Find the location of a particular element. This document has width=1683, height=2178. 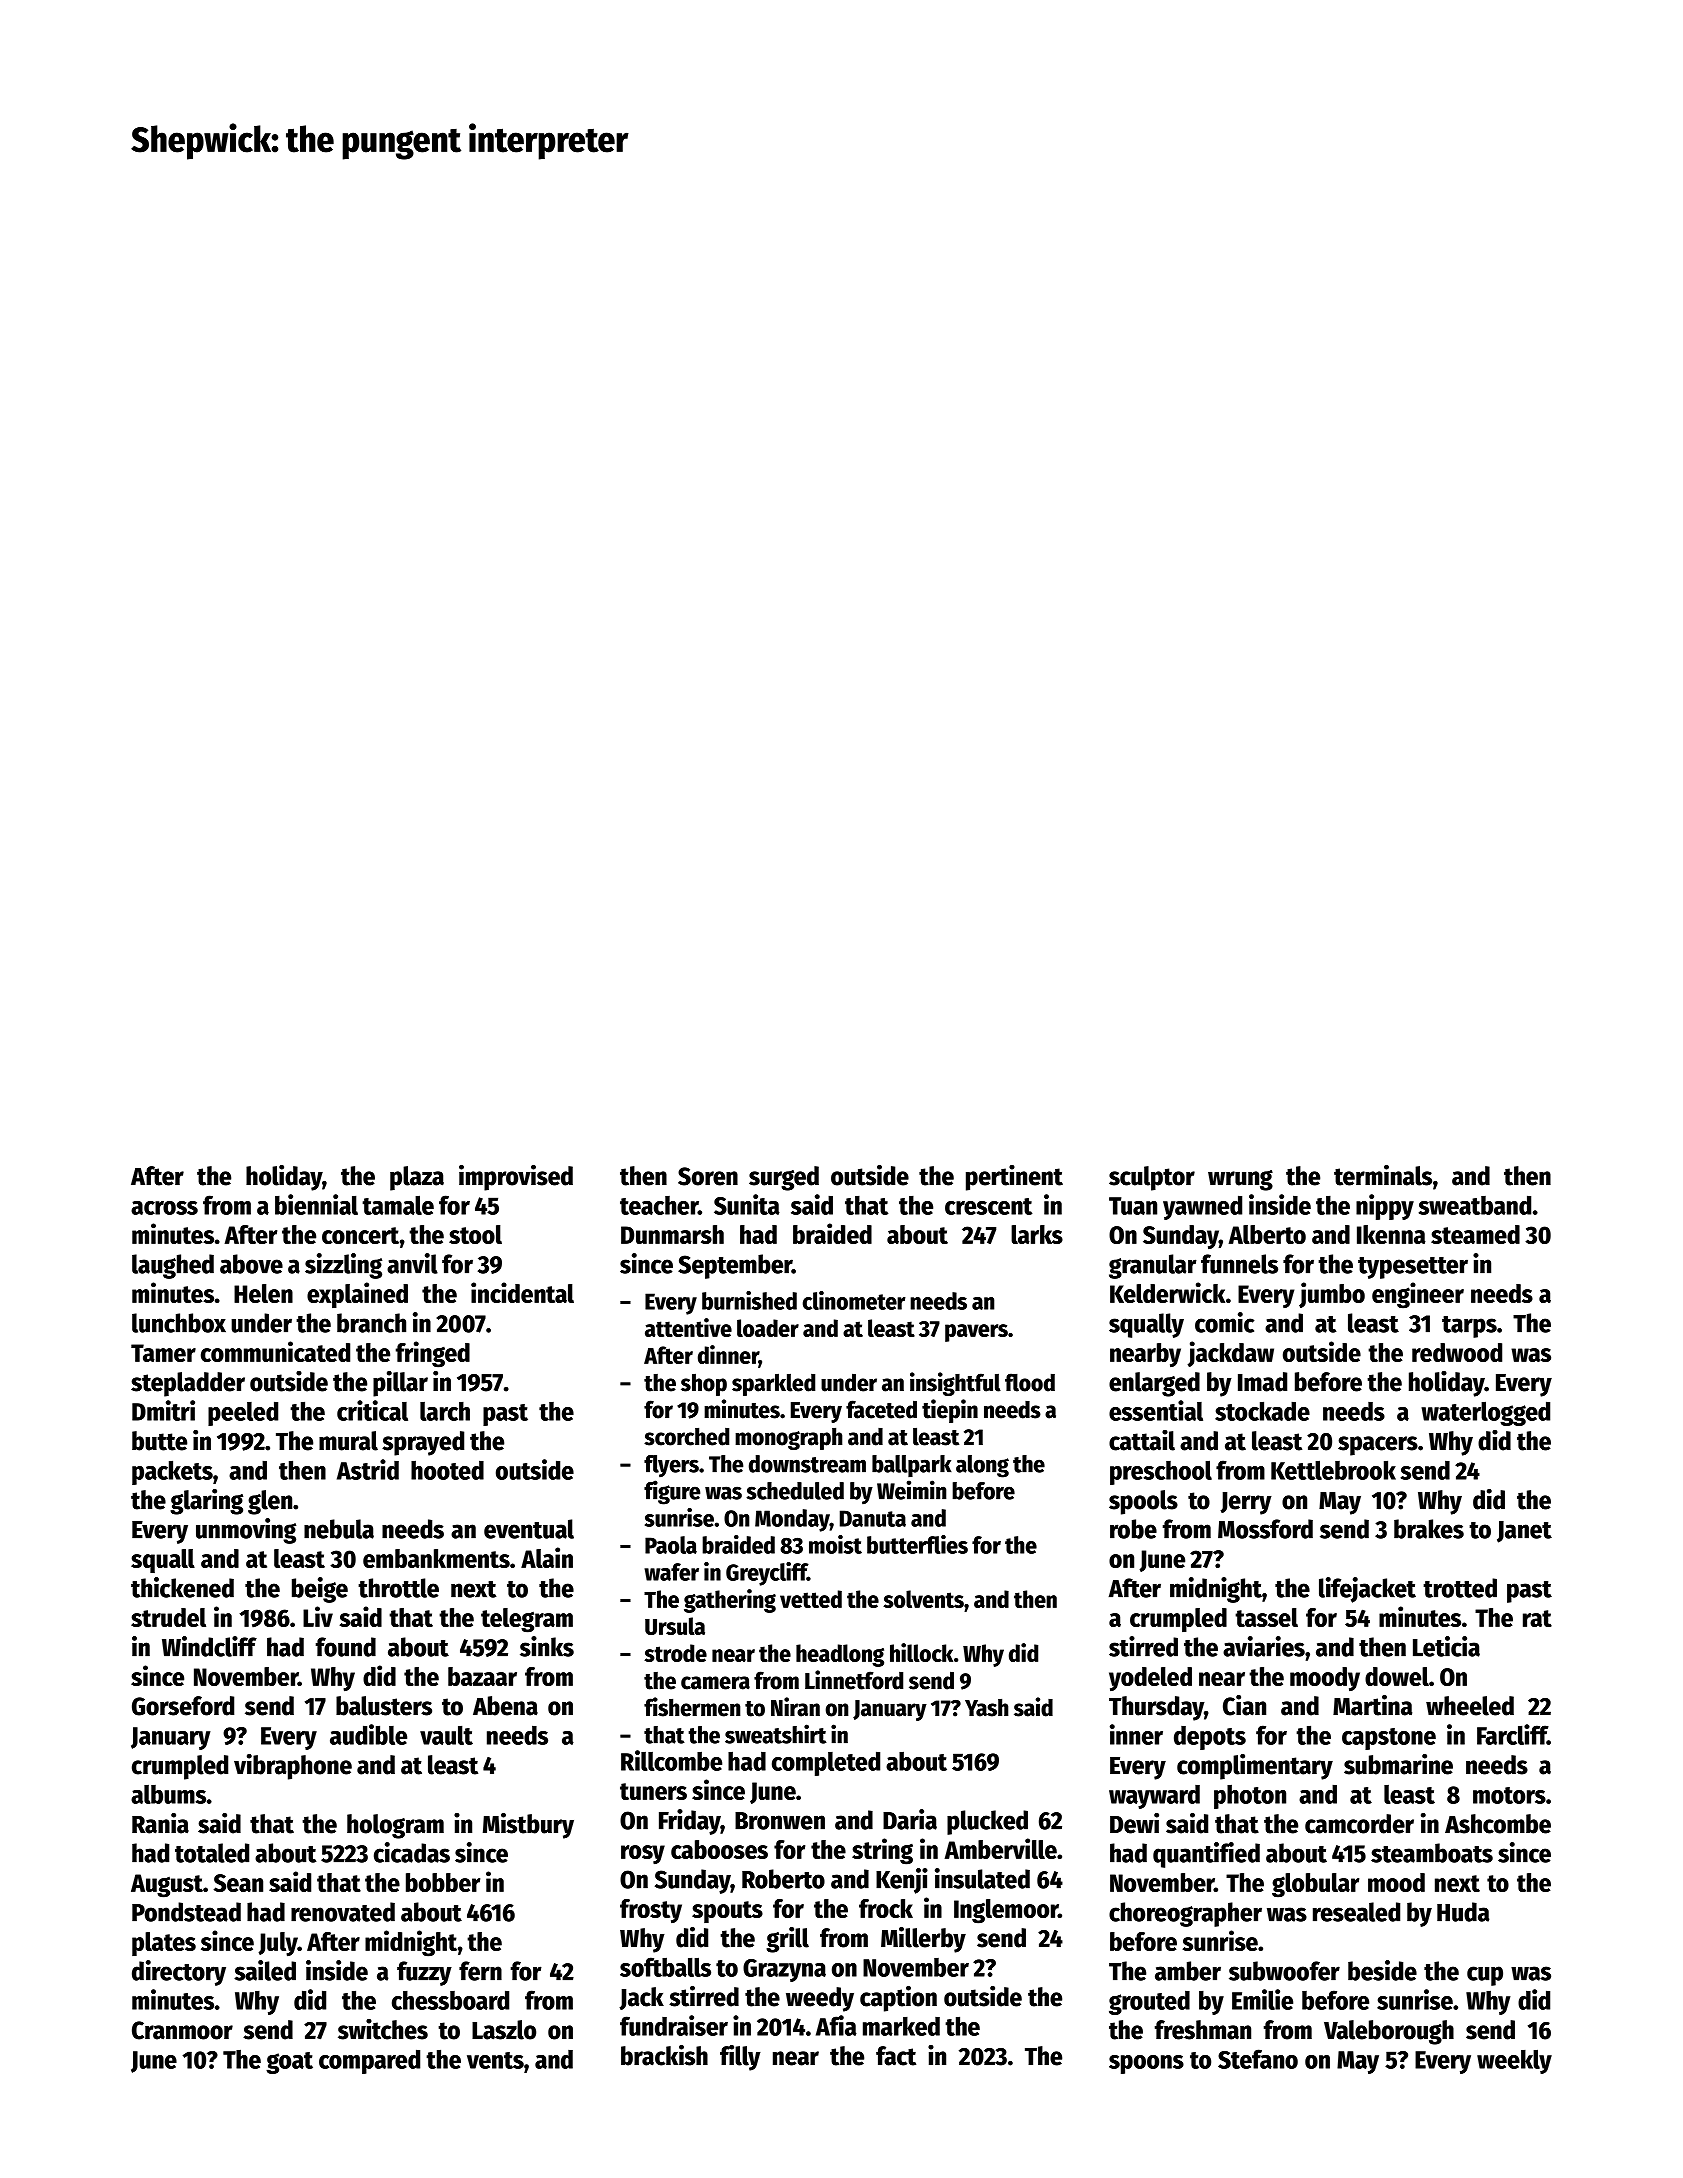

Leticia is located at coordinates (1446, 1646).
